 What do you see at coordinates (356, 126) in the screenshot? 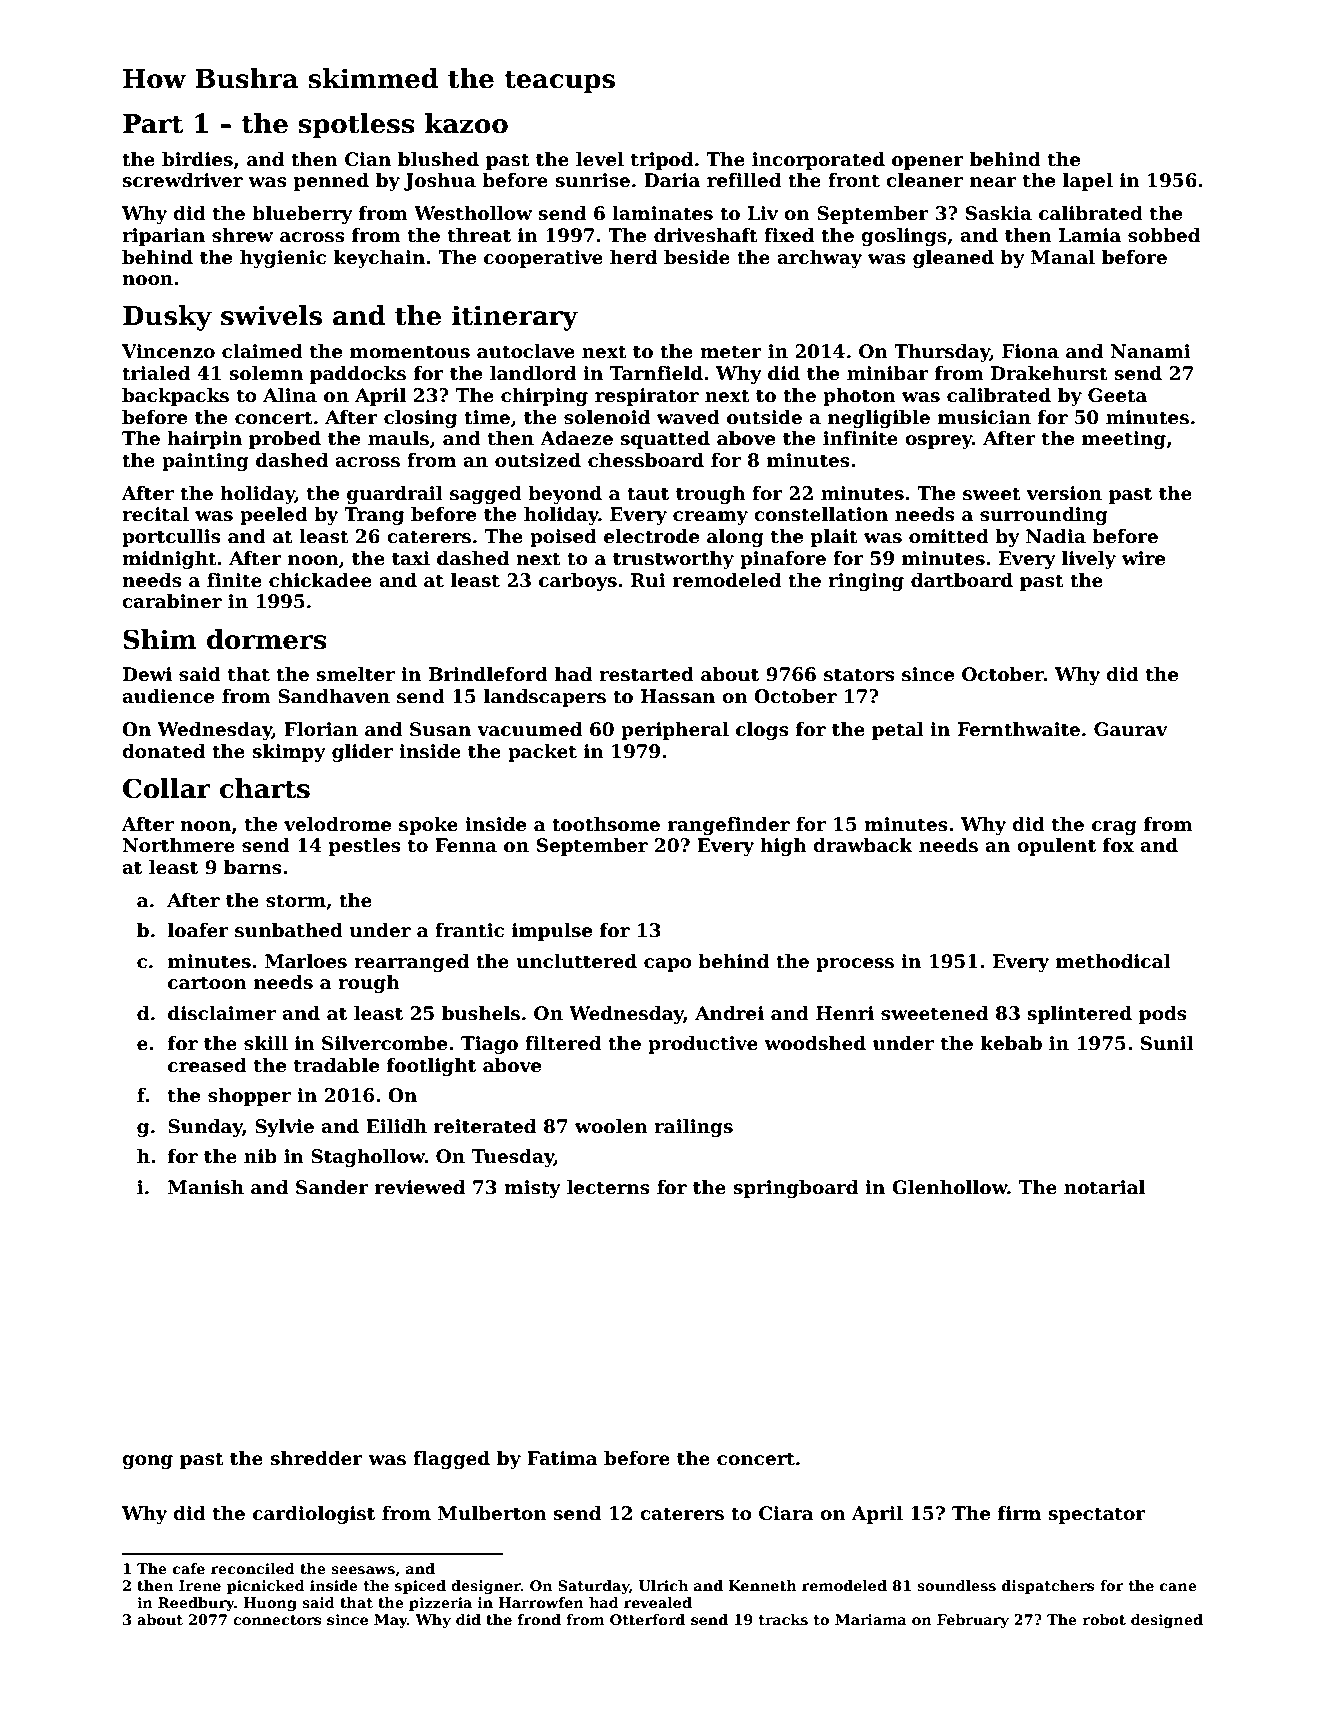
I see `spotless` at bounding box center [356, 126].
